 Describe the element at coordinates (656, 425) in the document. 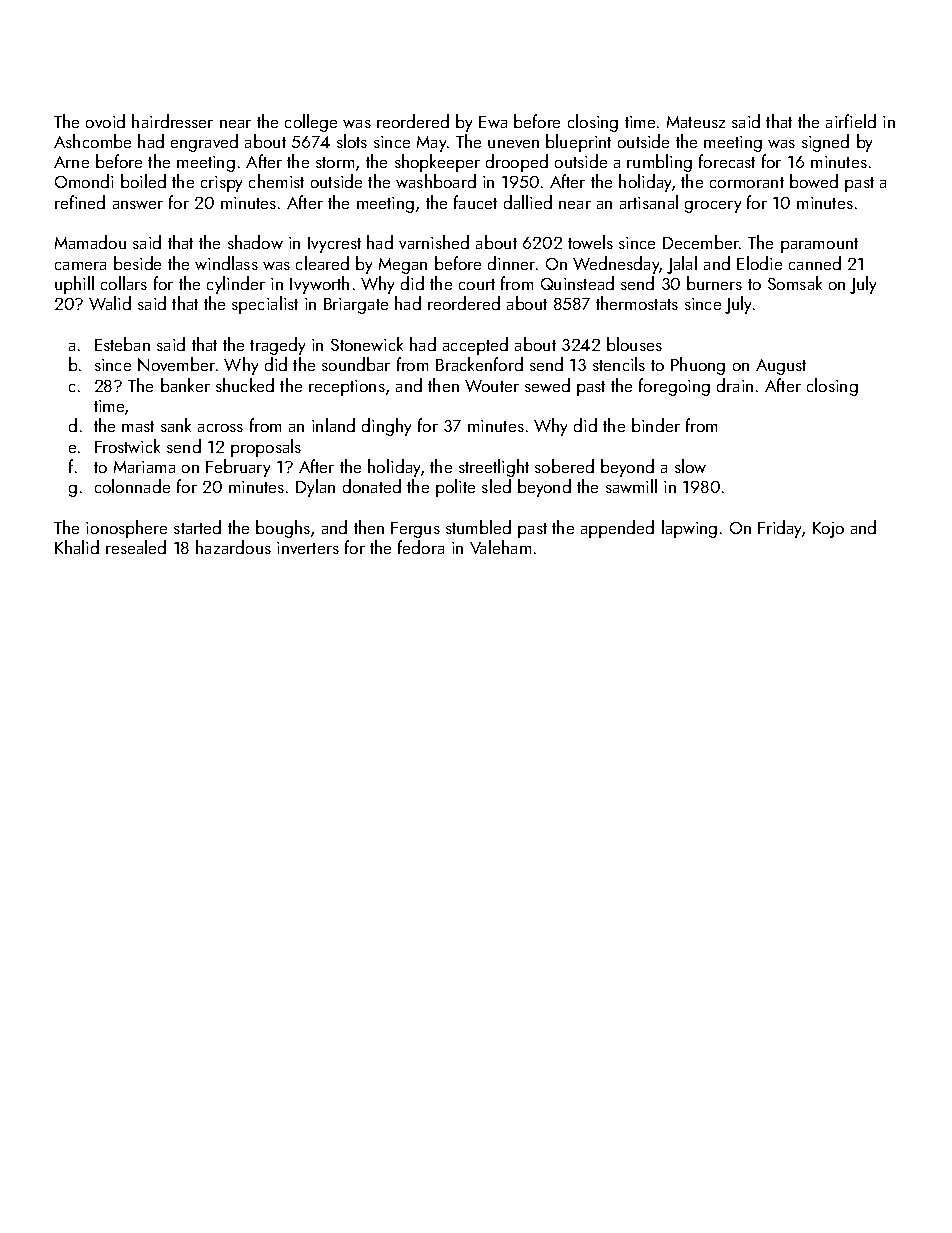

I see `binder` at that location.
